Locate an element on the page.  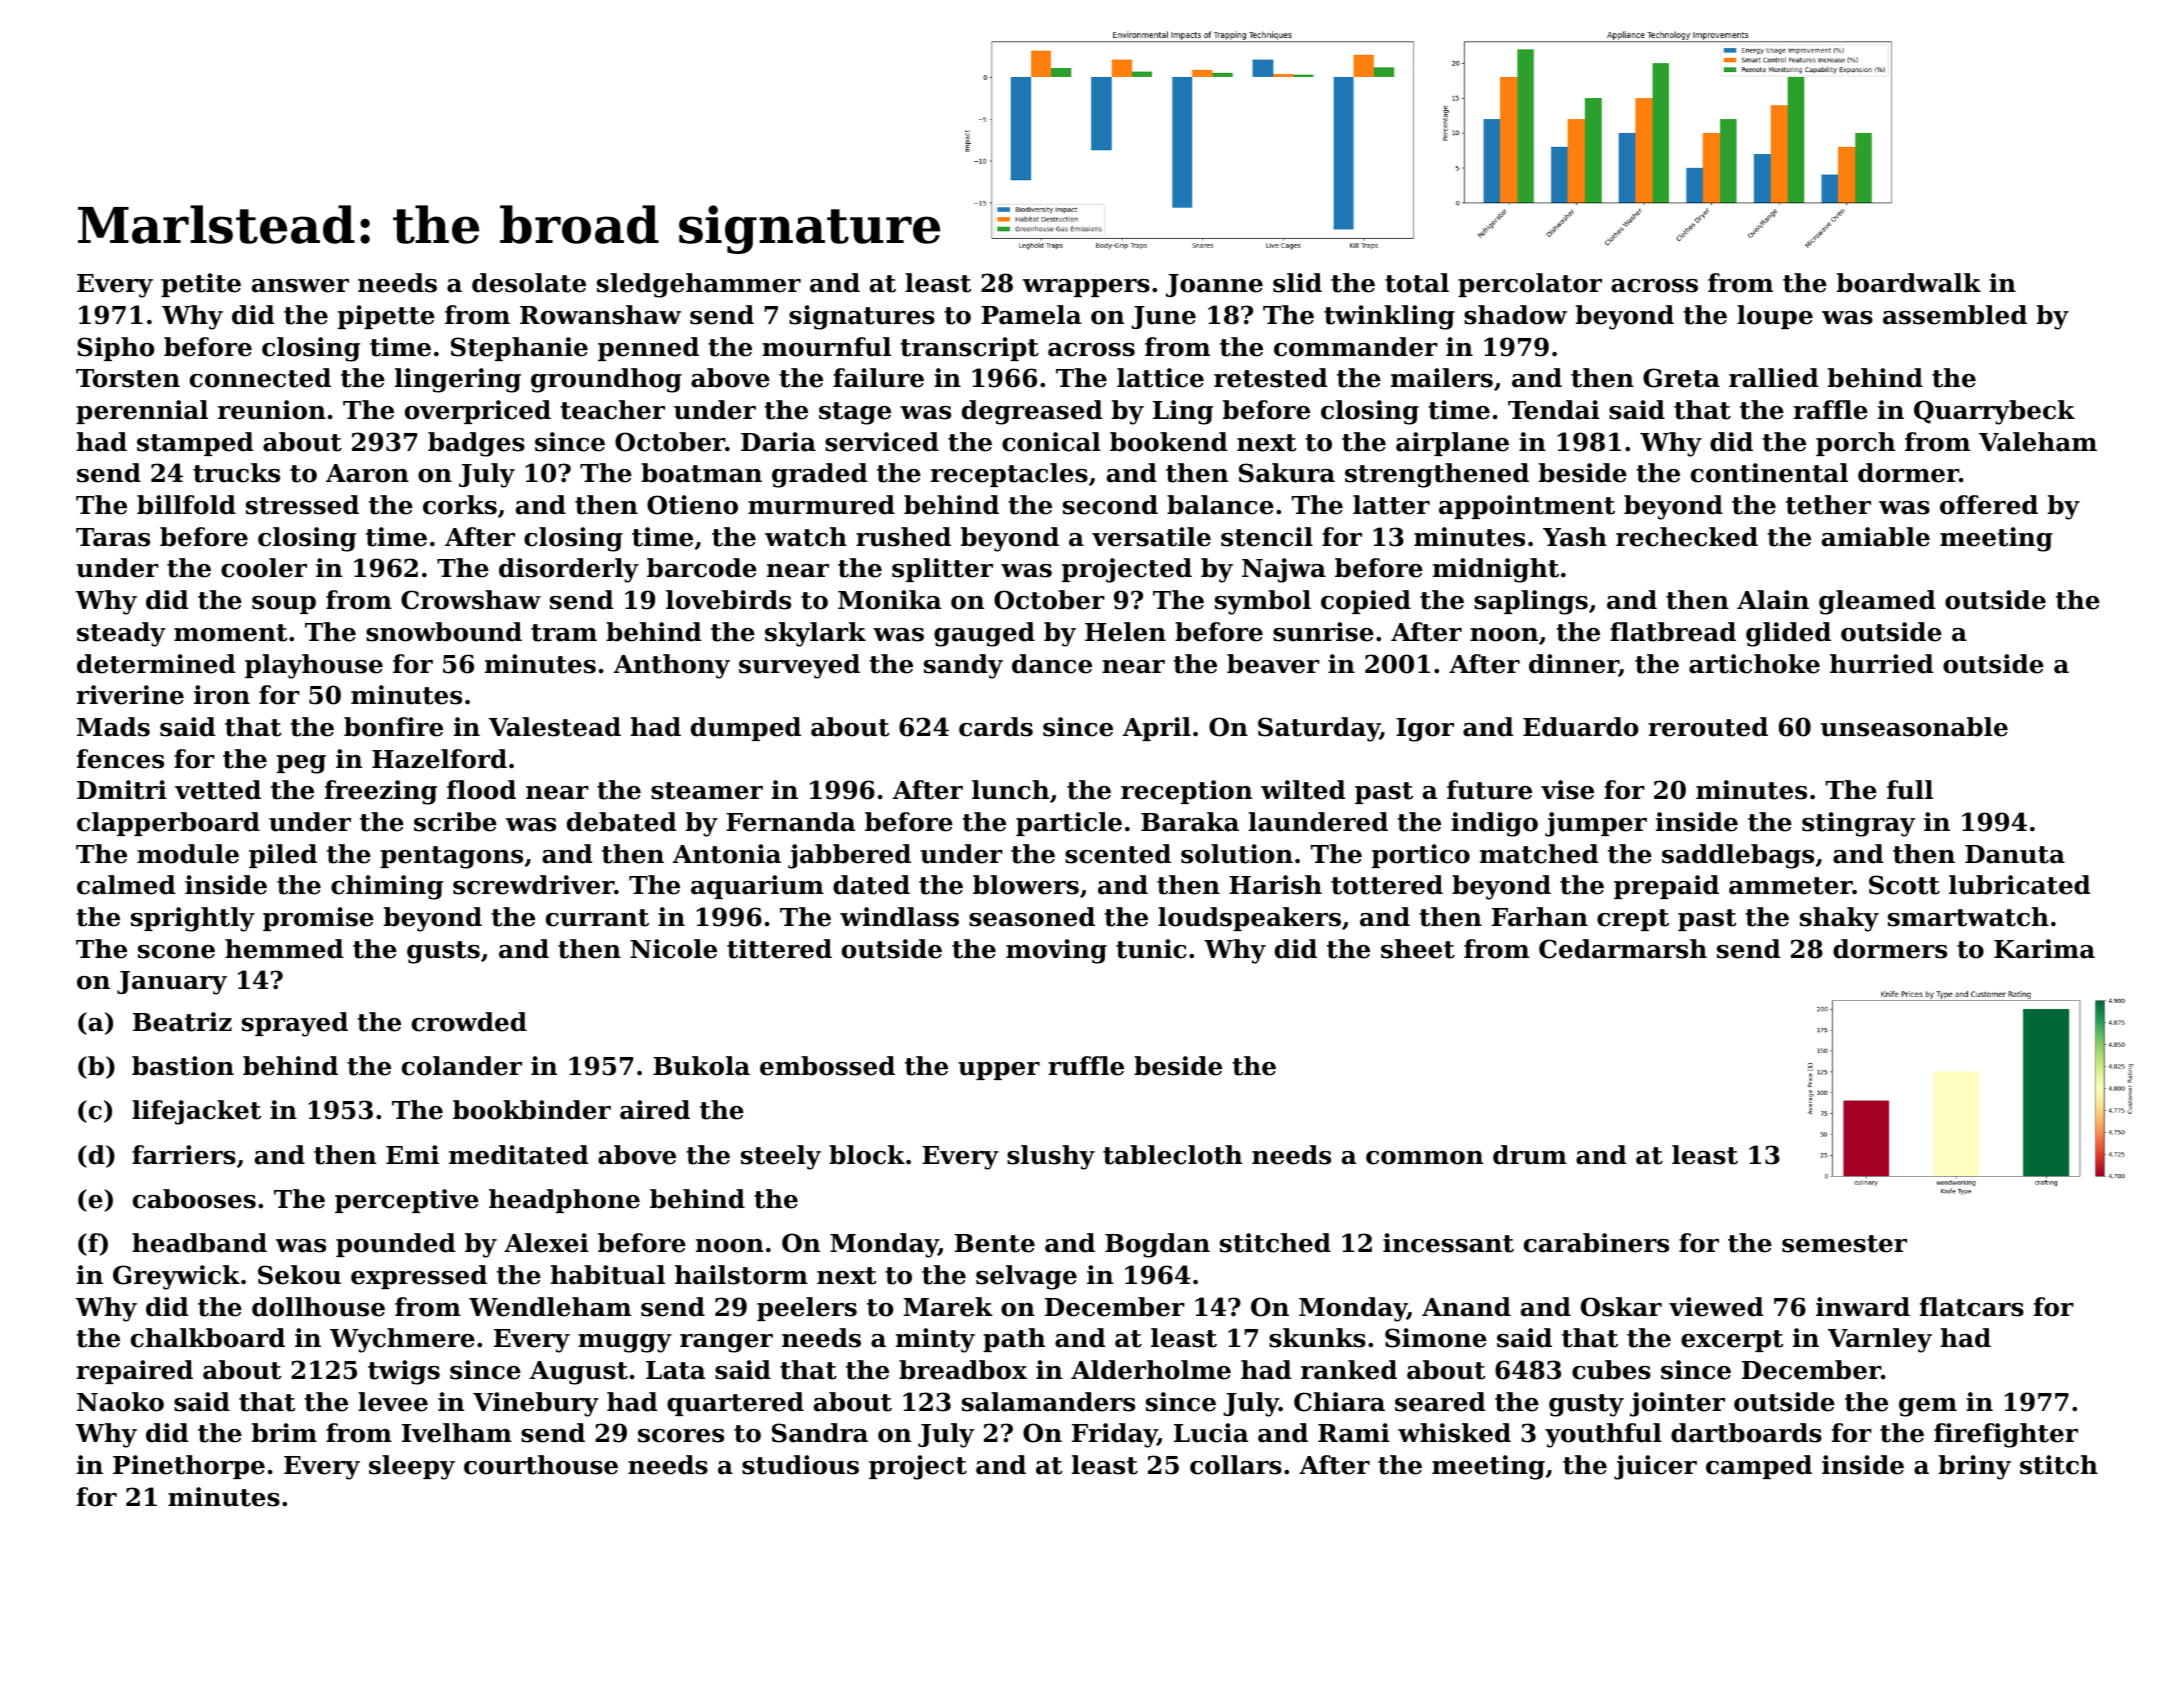
answer is located at coordinates (300, 286).
